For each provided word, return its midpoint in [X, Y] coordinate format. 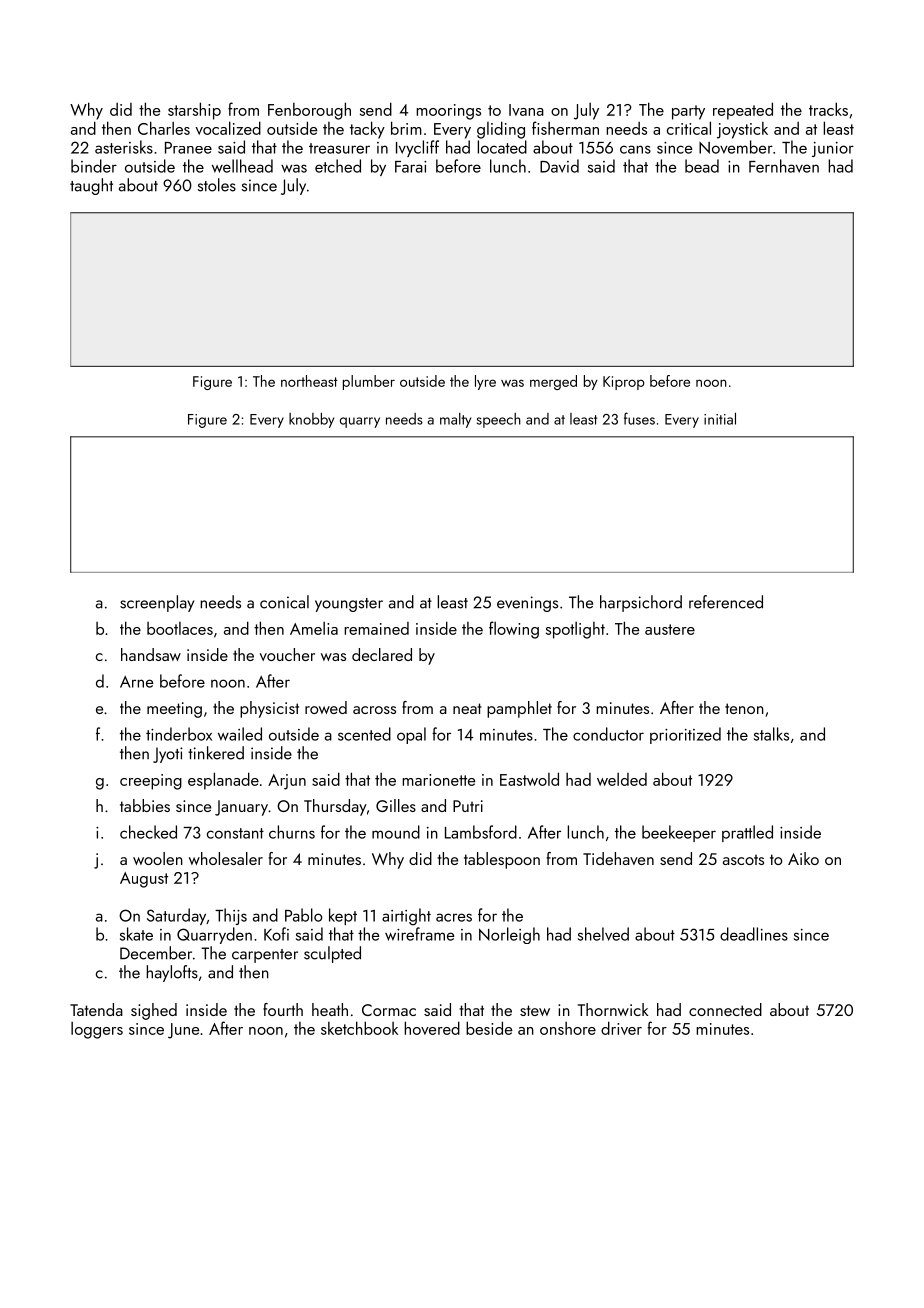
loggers [97, 1030]
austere [670, 629]
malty [455, 420]
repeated [743, 111]
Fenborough [309, 111]
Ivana [526, 110]
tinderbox [179, 734]
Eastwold [529, 779]
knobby [311, 420]
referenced [726, 602]
